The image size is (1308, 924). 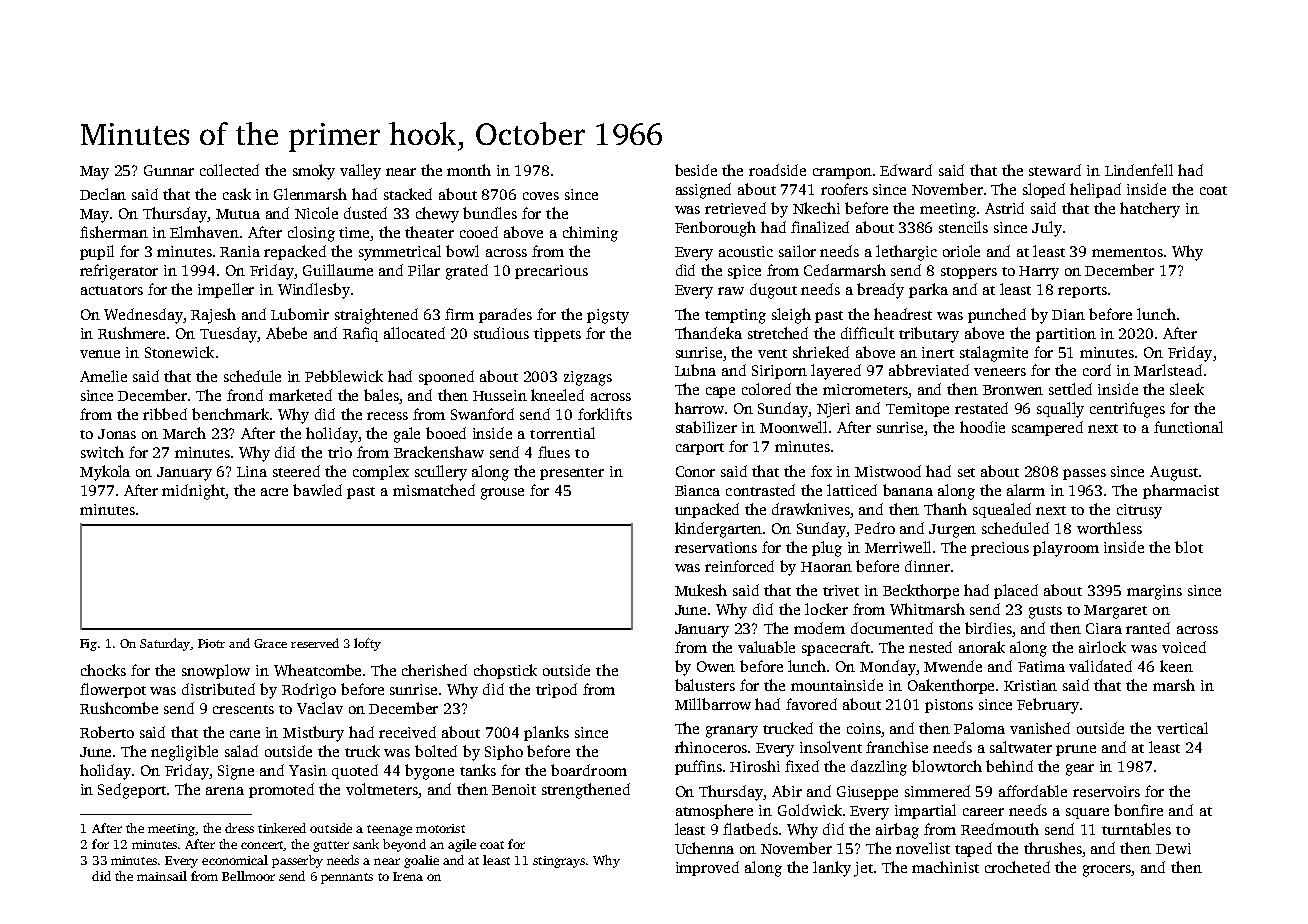 What do you see at coordinates (229, 170) in the document?
I see `collected` at bounding box center [229, 170].
